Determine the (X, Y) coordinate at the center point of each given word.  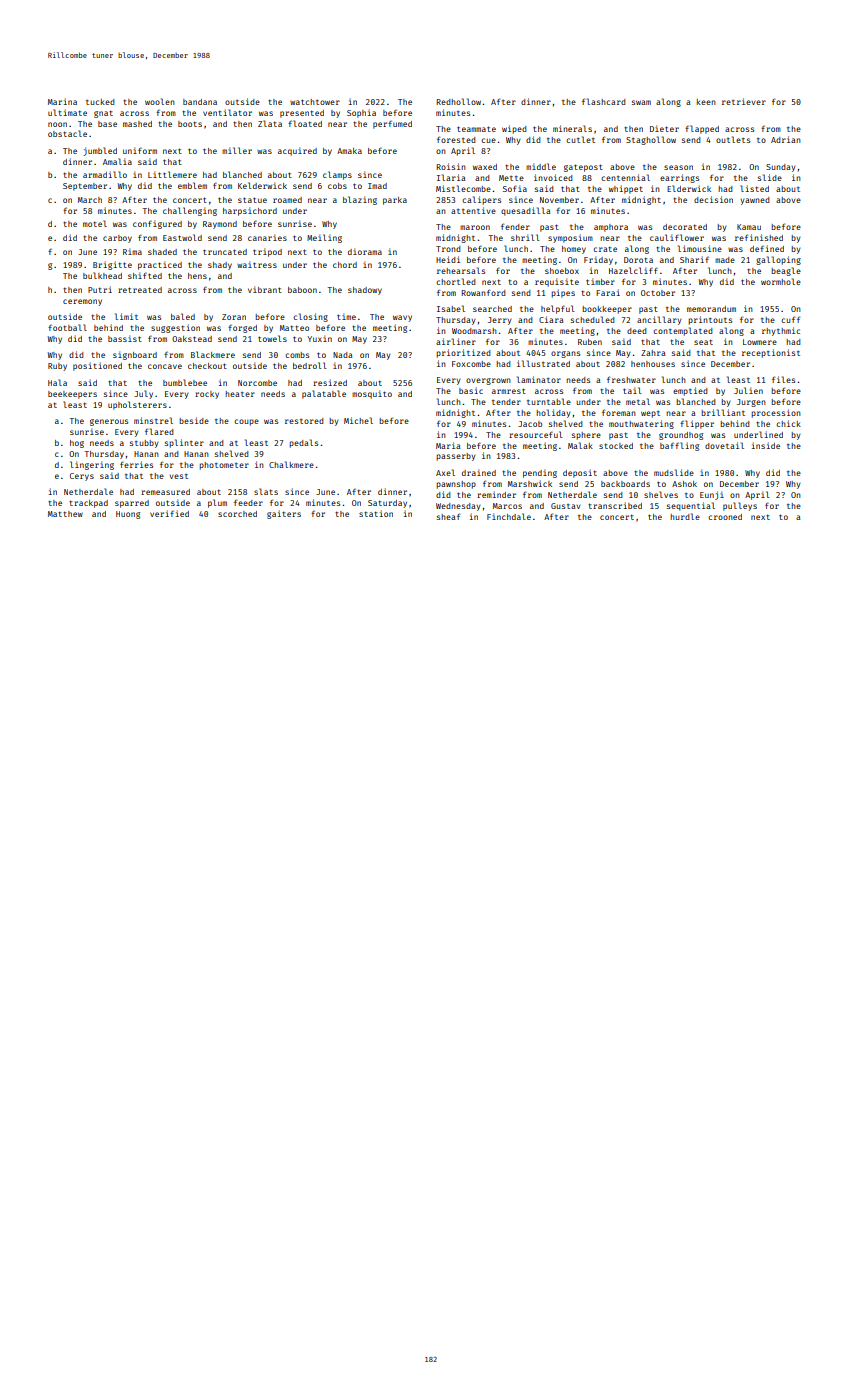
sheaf (448, 516)
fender (515, 226)
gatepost (583, 168)
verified (169, 513)
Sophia (361, 113)
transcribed (615, 505)
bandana (200, 102)
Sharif (694, 259)
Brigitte (112, 265)
